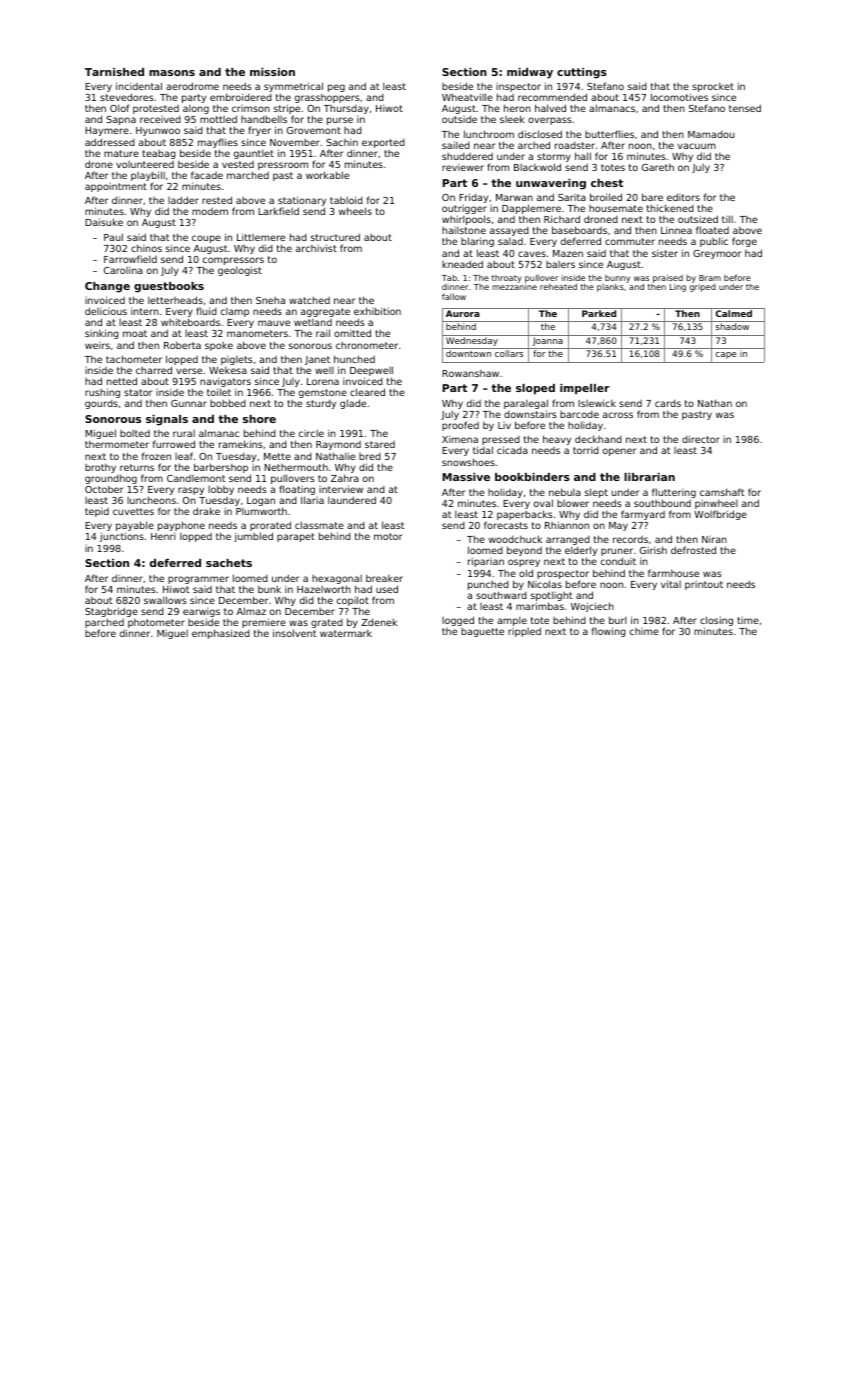  What do you see at coordinates (335, 237) in the page?
I see `structured` at bounding box center [335, 237].
